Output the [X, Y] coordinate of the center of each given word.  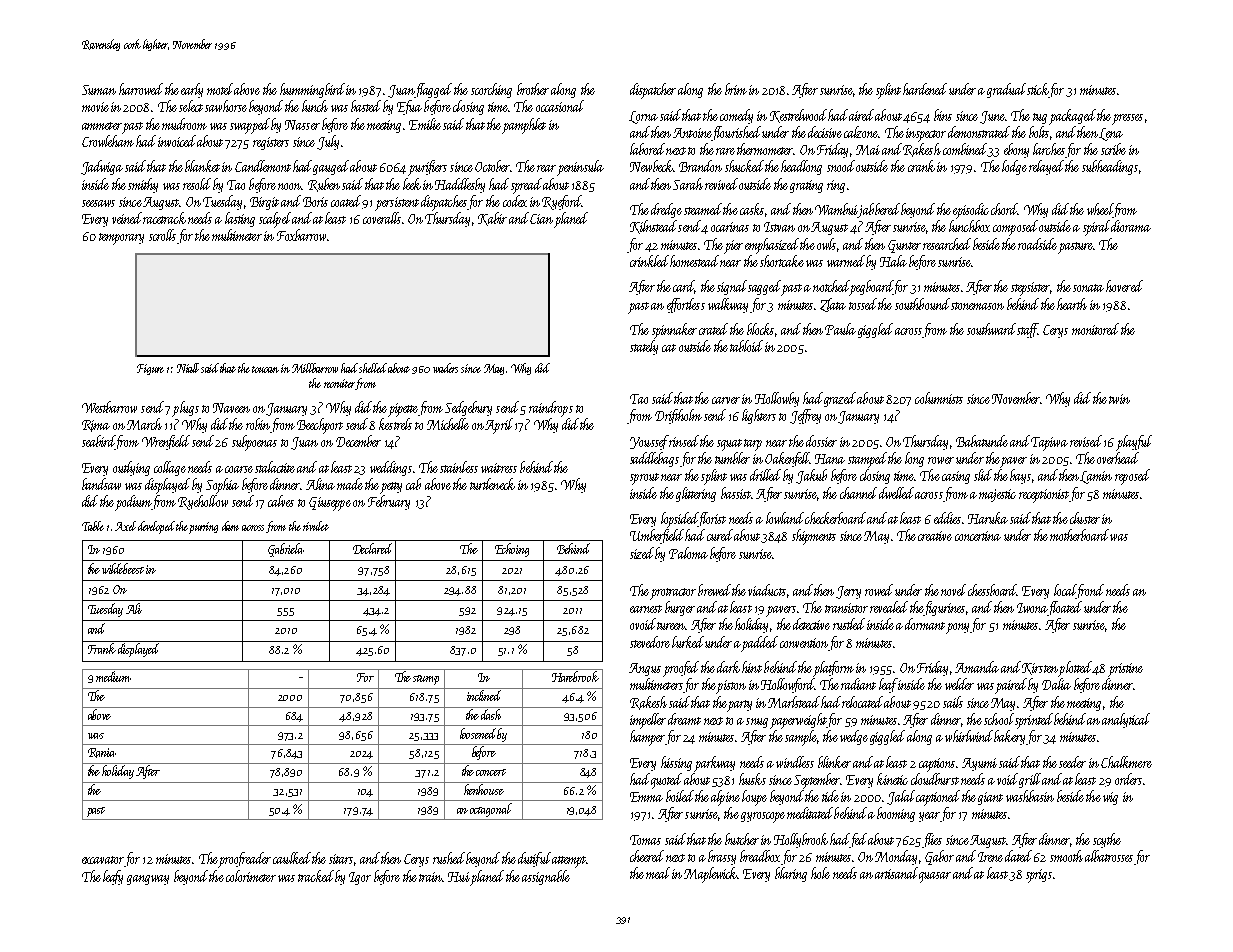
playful [1134, 443]
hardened [925, 89]
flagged [433, 90]
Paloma [688, 553]
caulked [292, 858]
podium [133, 503]
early [192, 90]
